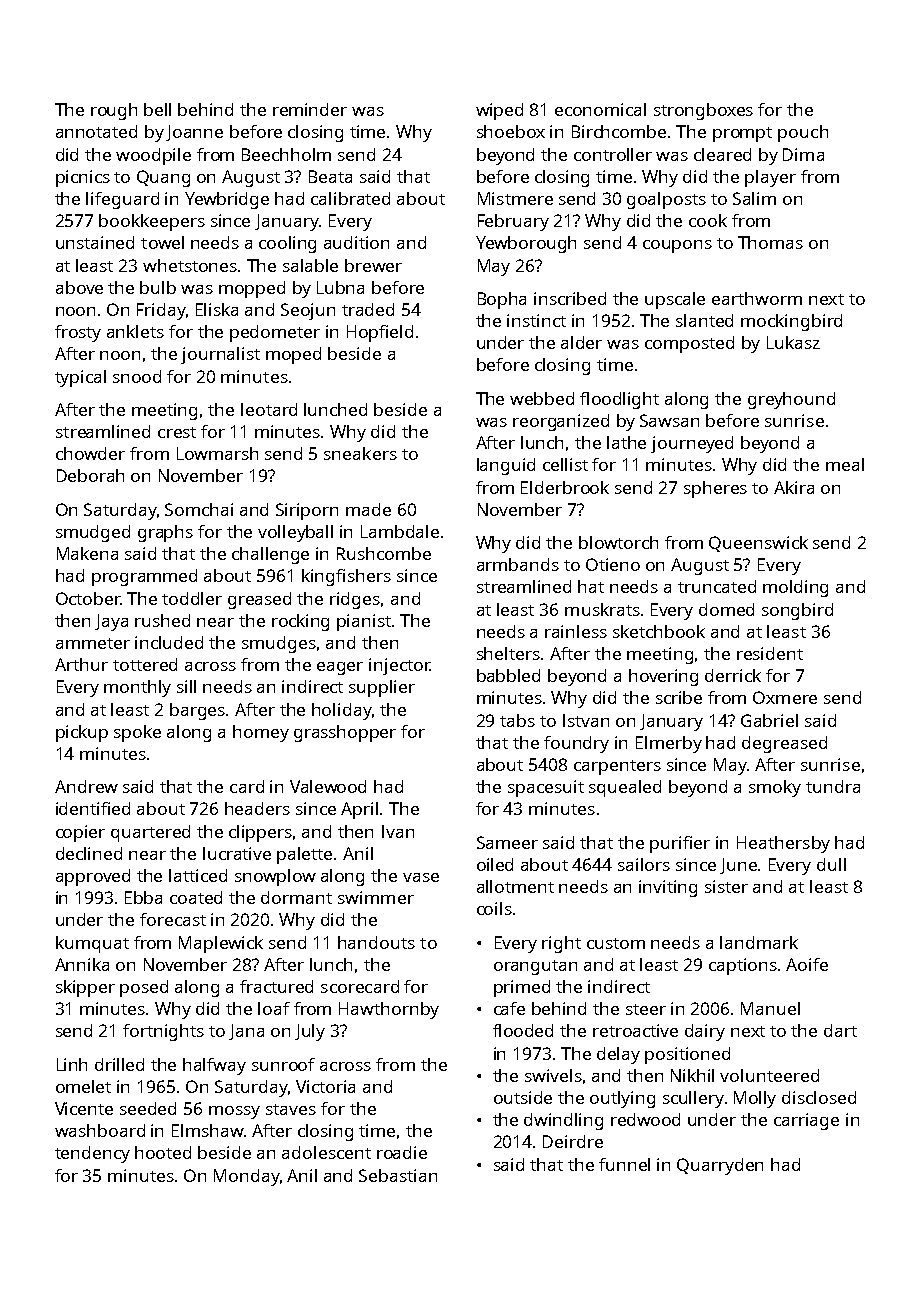 The width and height of the image is (924, 1308). Describe the element at coordinates (775, 788) in the image. I see `smoky` at that location.
